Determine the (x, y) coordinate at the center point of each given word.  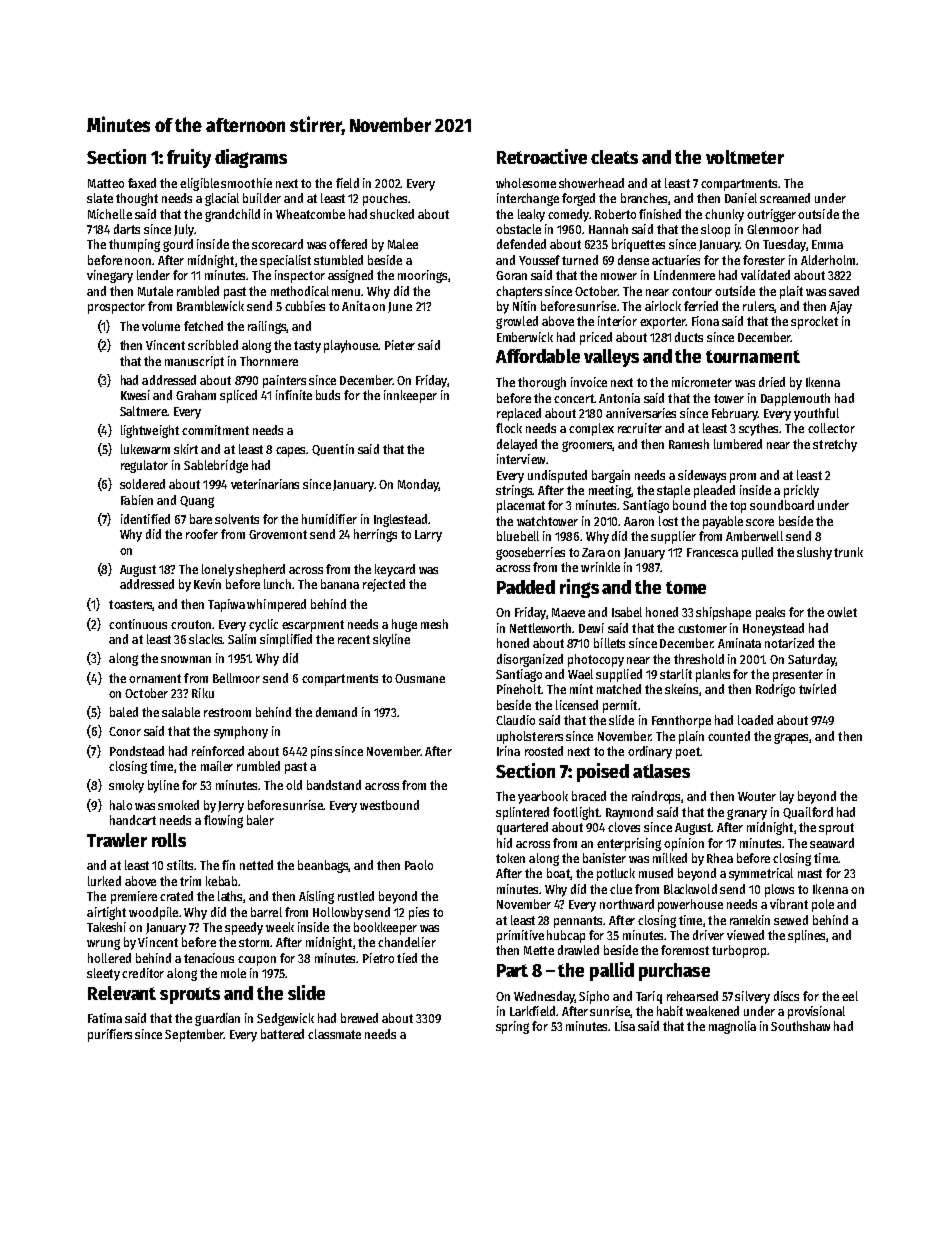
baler (260, 820)
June (400, 307)
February (735, 414)
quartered (522, 828)
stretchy (835, 445)
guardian (217, 1019)
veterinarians (265, 484)
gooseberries (530, 553)
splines (806, 936)
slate (100, 198)
